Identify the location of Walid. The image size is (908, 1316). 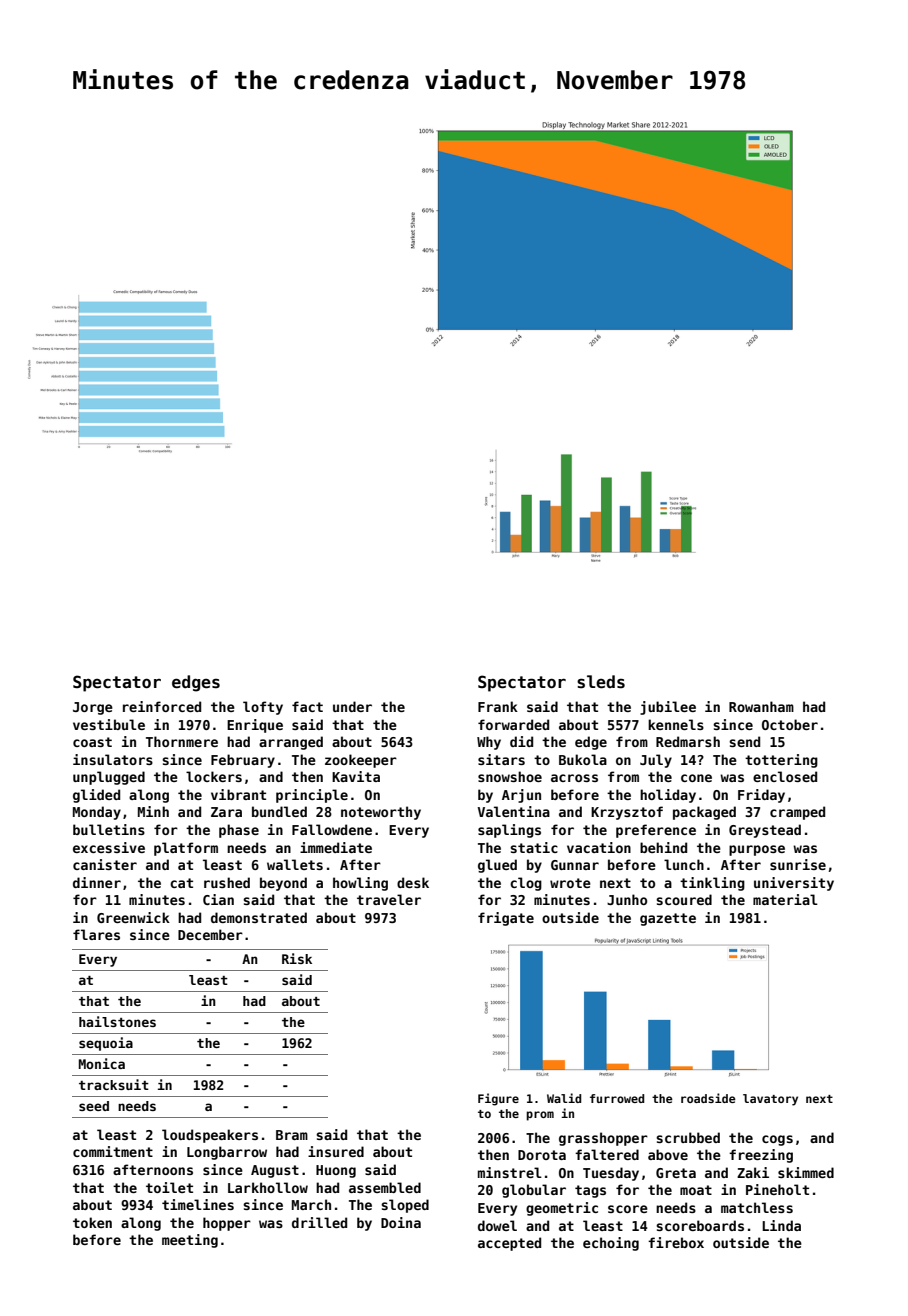
(564, 1098).
